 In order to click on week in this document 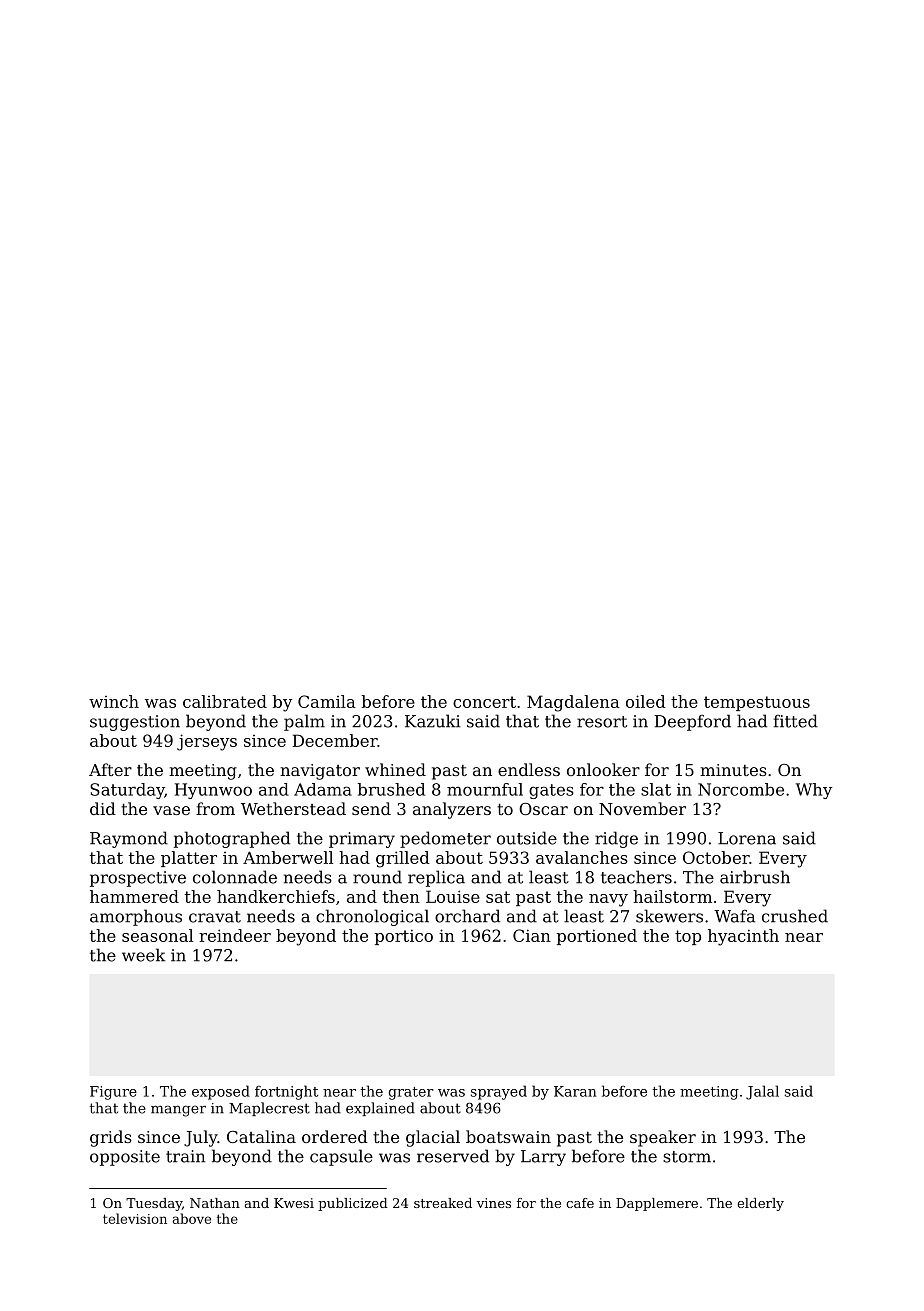, I will do `click(143, 955)`.
